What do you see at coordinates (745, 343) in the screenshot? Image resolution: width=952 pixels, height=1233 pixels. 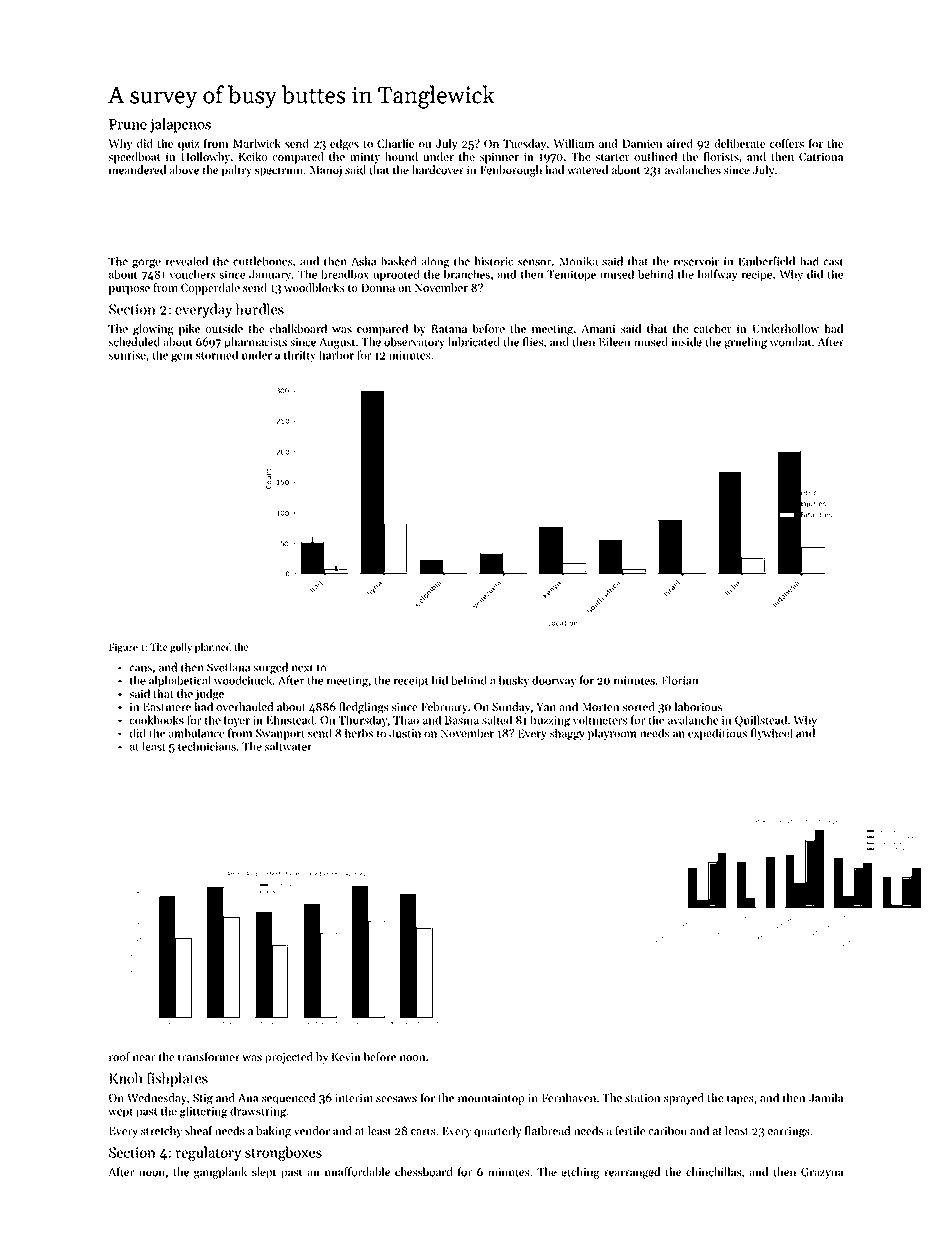 I see `grueling` at bounding box center [745, 343].
